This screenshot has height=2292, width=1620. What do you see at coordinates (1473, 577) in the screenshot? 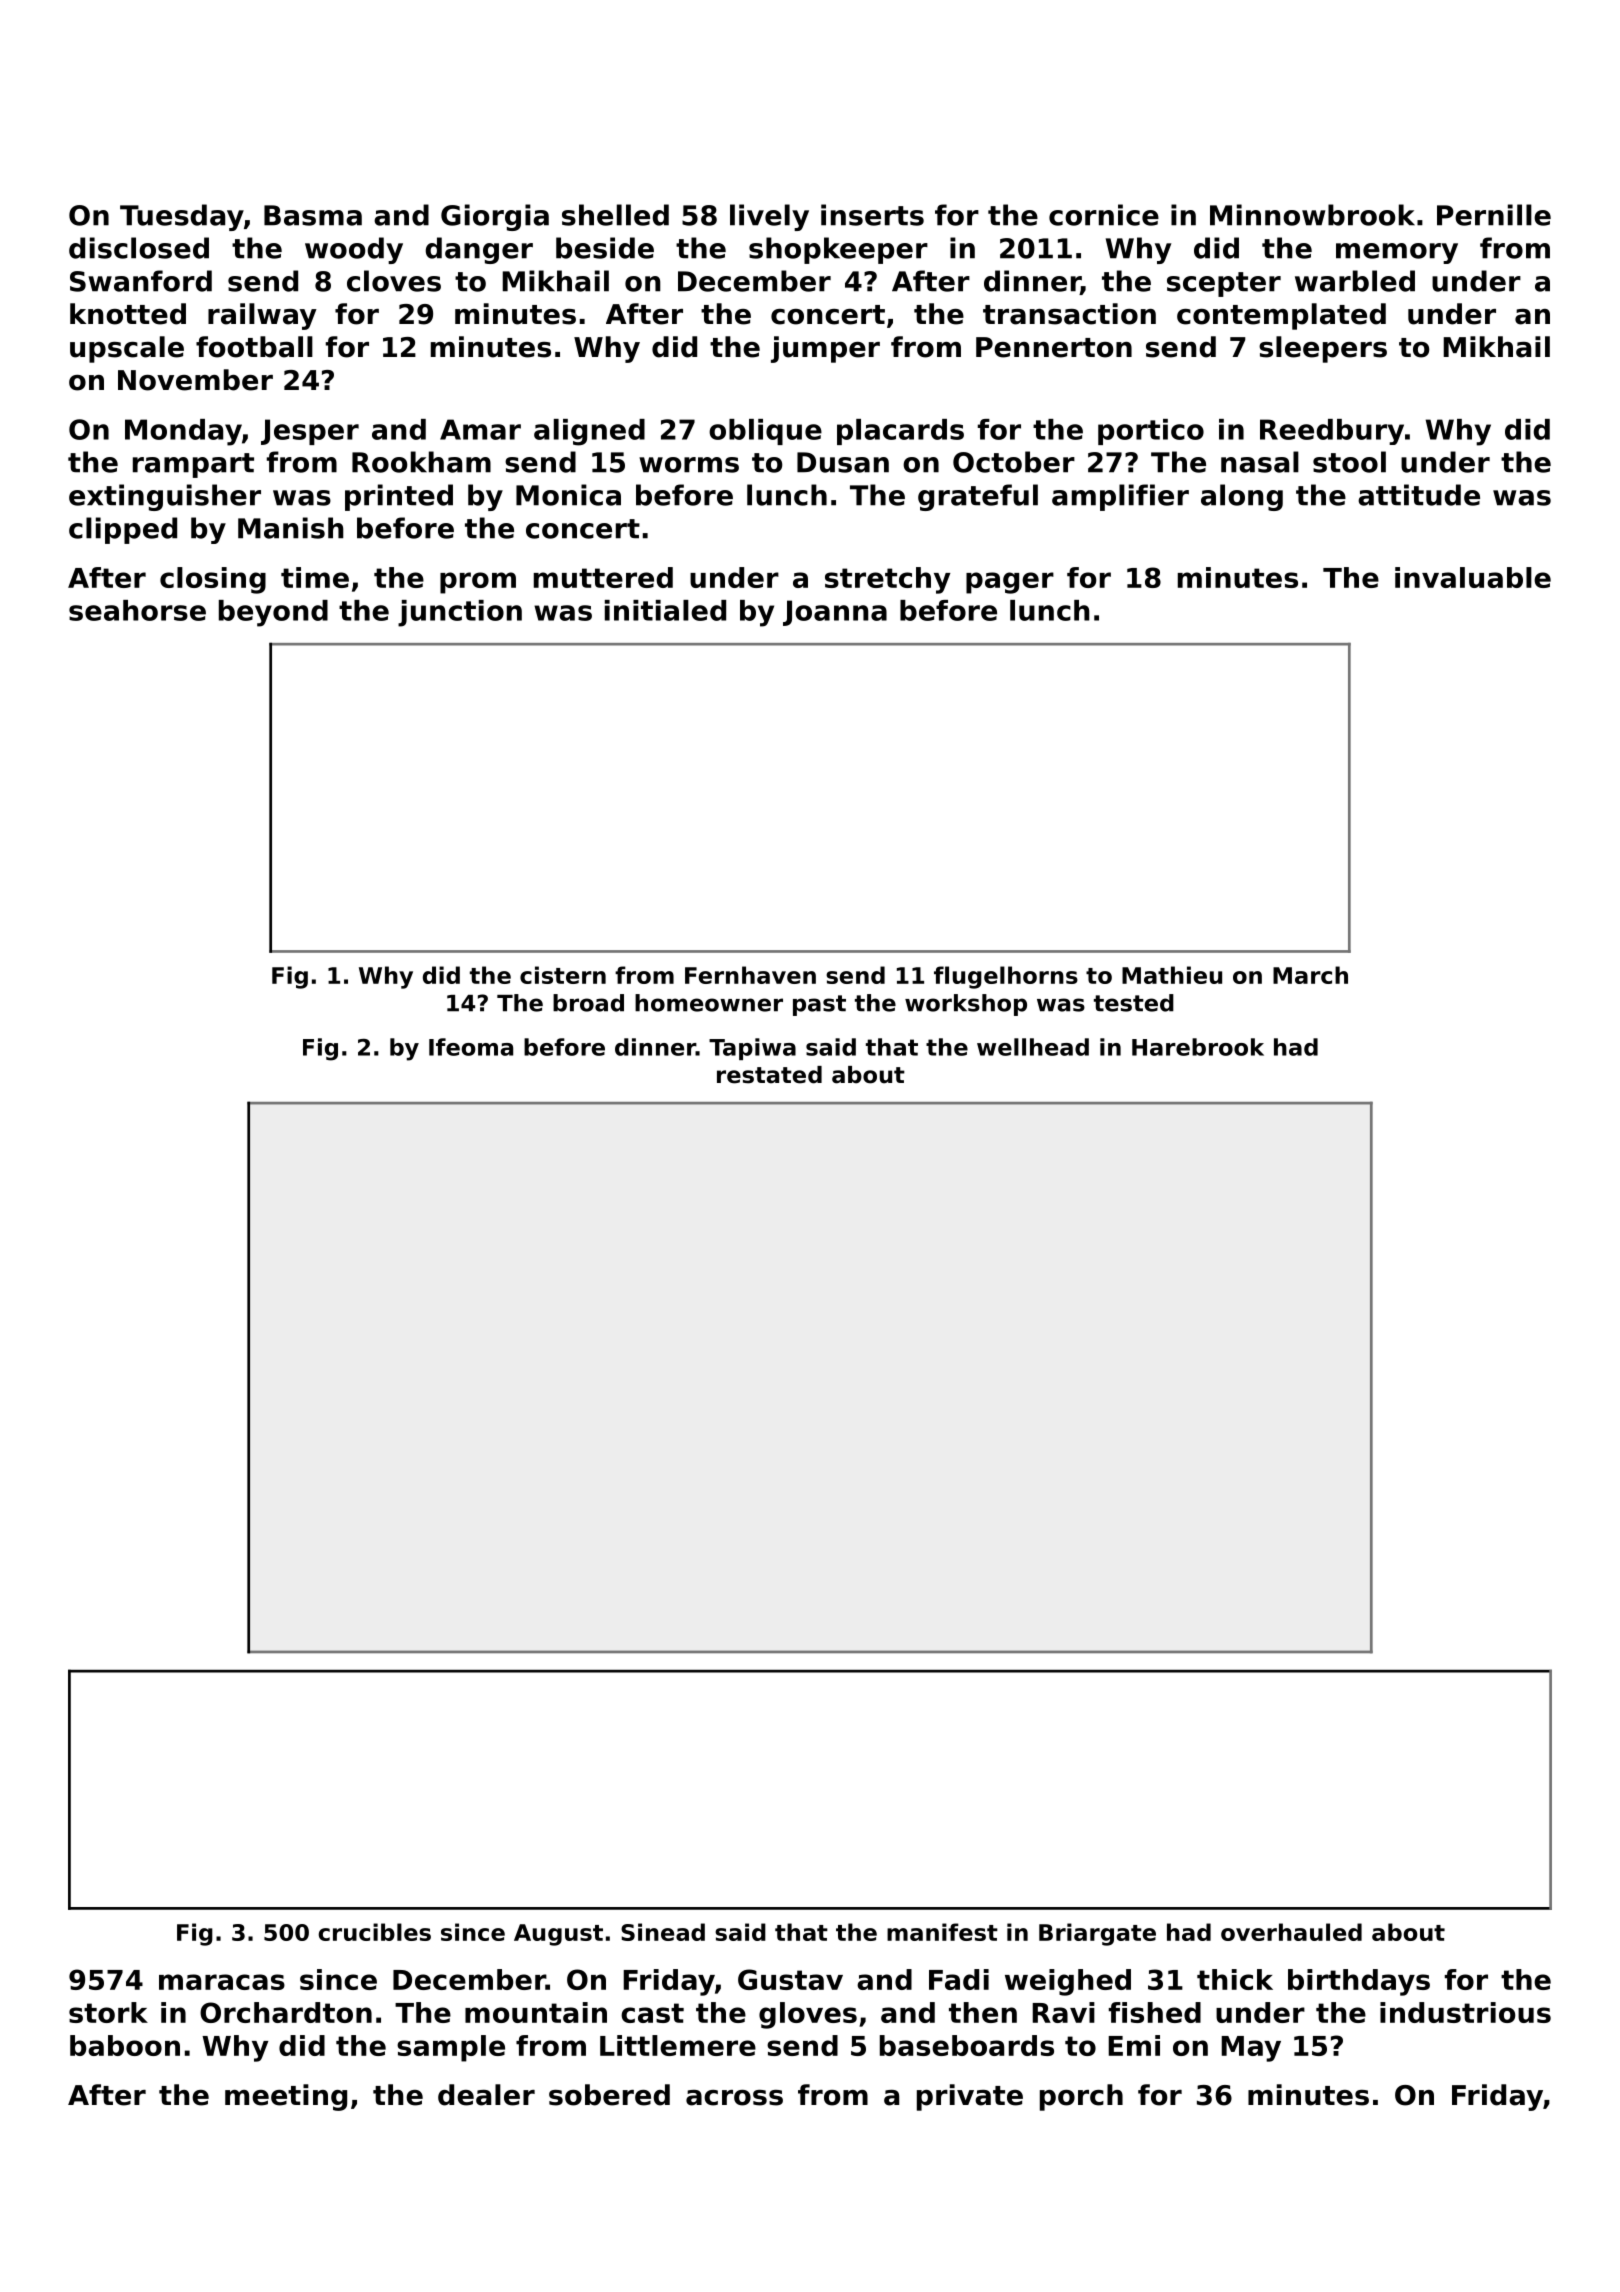
I see `invaluable` at bounding box center [1473, 577].
